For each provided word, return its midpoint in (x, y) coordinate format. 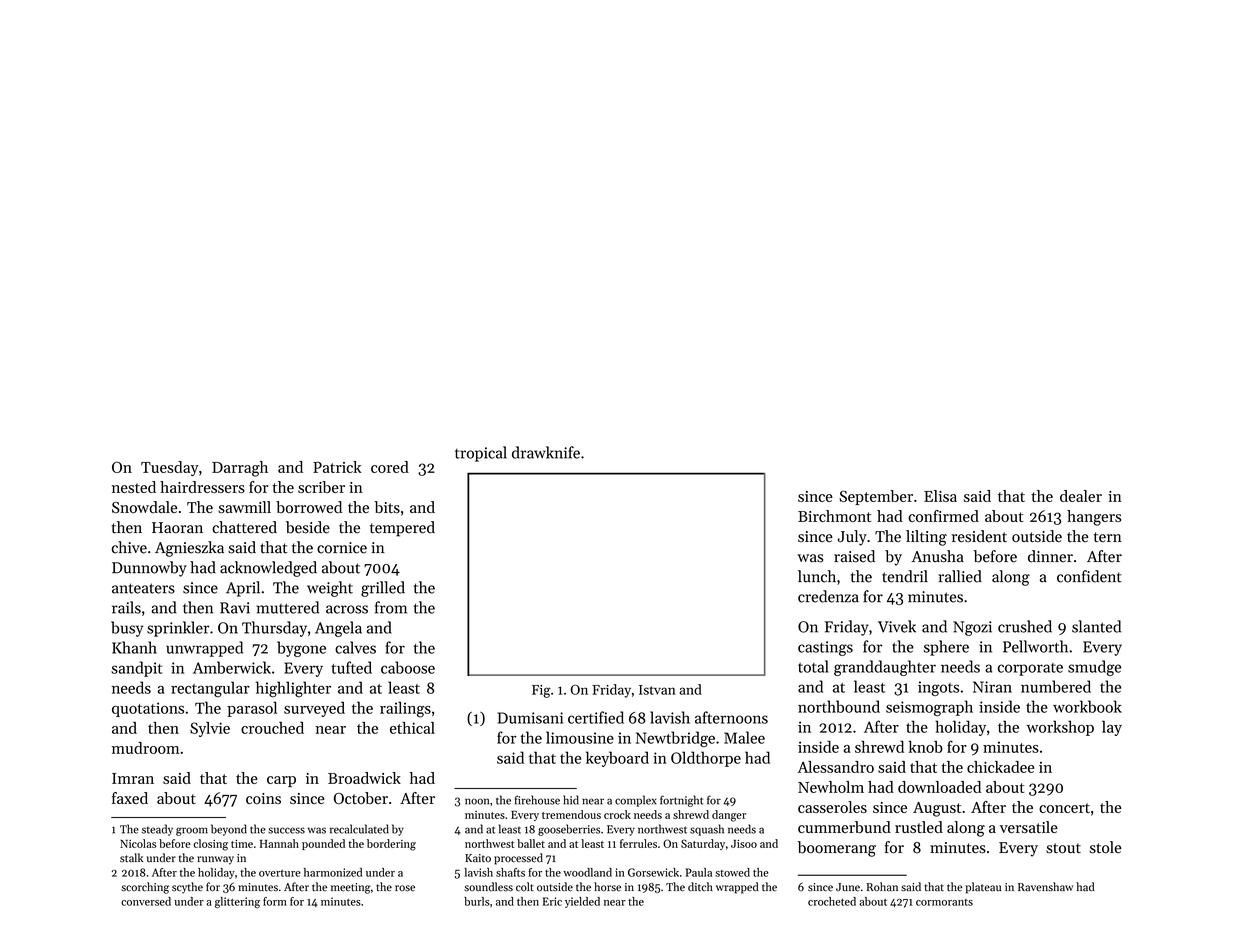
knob (925, 747)
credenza (828, 596)
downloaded (939, 787)
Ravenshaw (1045, 887)
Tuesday (170, 468)
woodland (587, 872)
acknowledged (268, 569)
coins (263, 798)
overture (279, 873)
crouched (272, 728)
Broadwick (364, 778)
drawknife (546, 452)
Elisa (940, 496)
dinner (1050, 556)
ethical (412, 728)
